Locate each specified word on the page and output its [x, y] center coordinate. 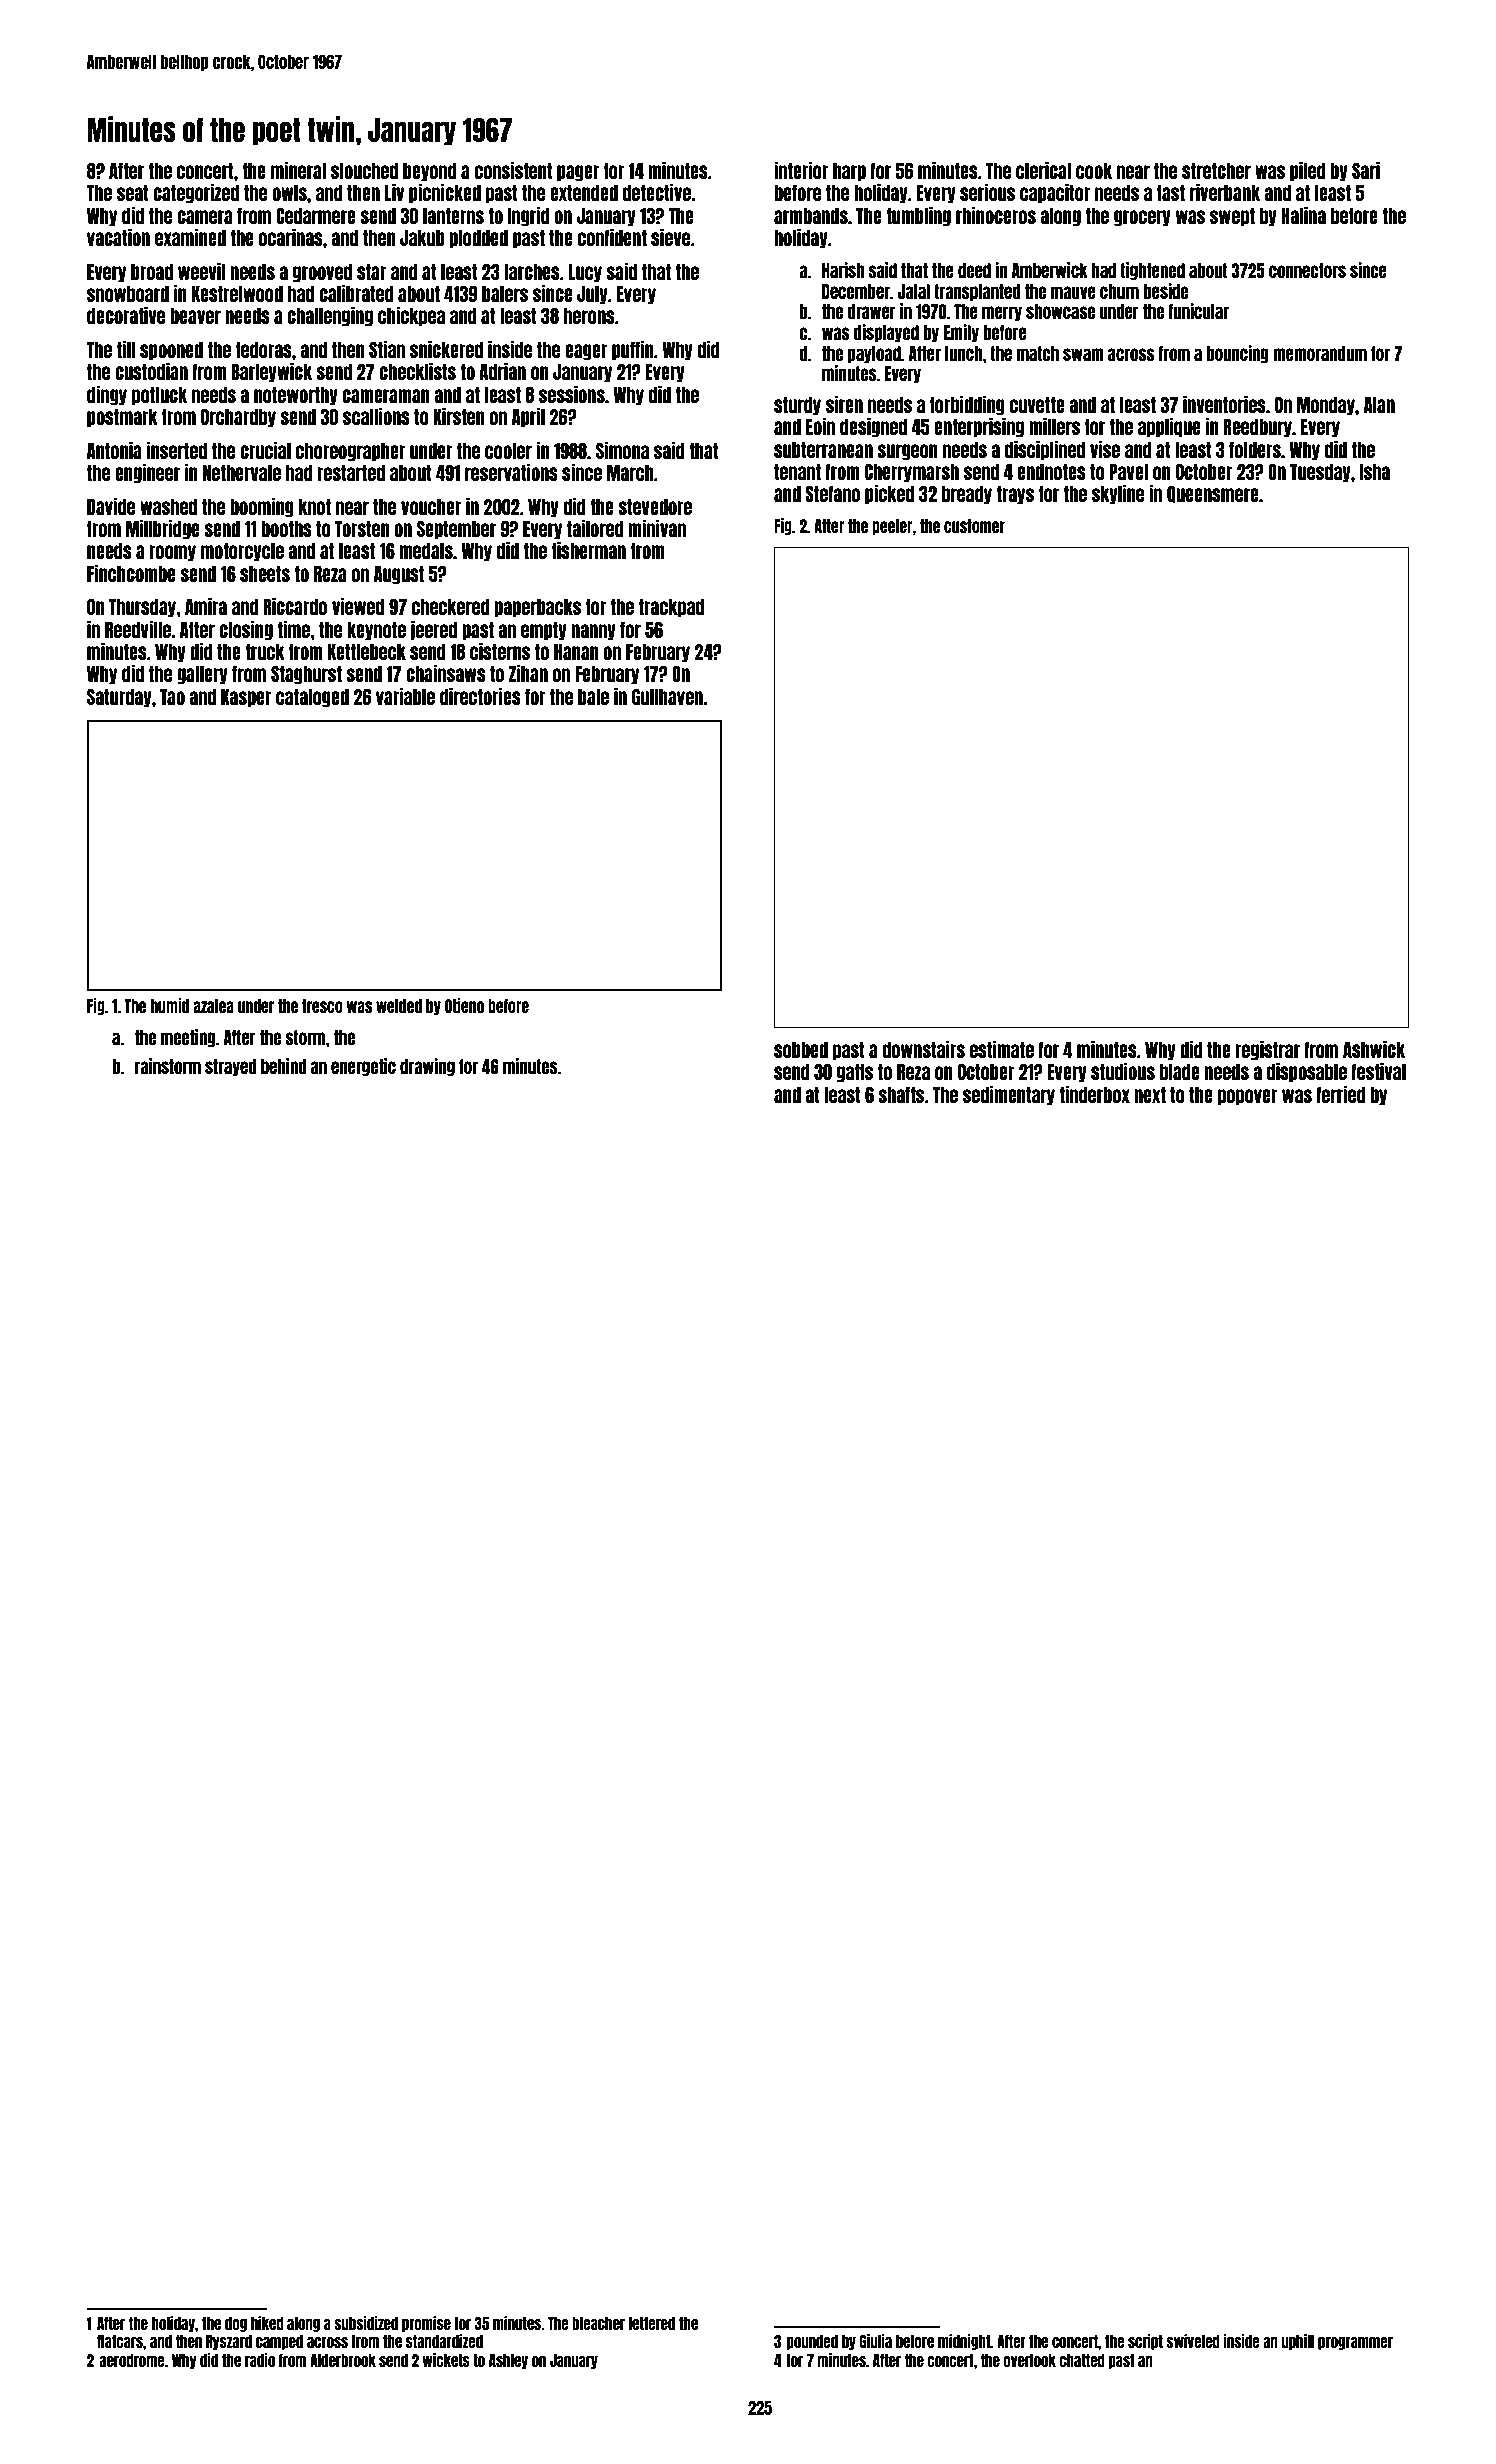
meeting [188, 1038]
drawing [427, 1067]
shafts [901, 1095]
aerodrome [131, 2360]
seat [133, 193]
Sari [1366, 170]
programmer [1355, 2343]
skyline [1118, 495]
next [1150, 1095]
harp [849, 172]
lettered [652, 2323]
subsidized [366, 2323]
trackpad [671, 608]
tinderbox [1094, 1094]
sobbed [801, 1050]
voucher [431, 507]
